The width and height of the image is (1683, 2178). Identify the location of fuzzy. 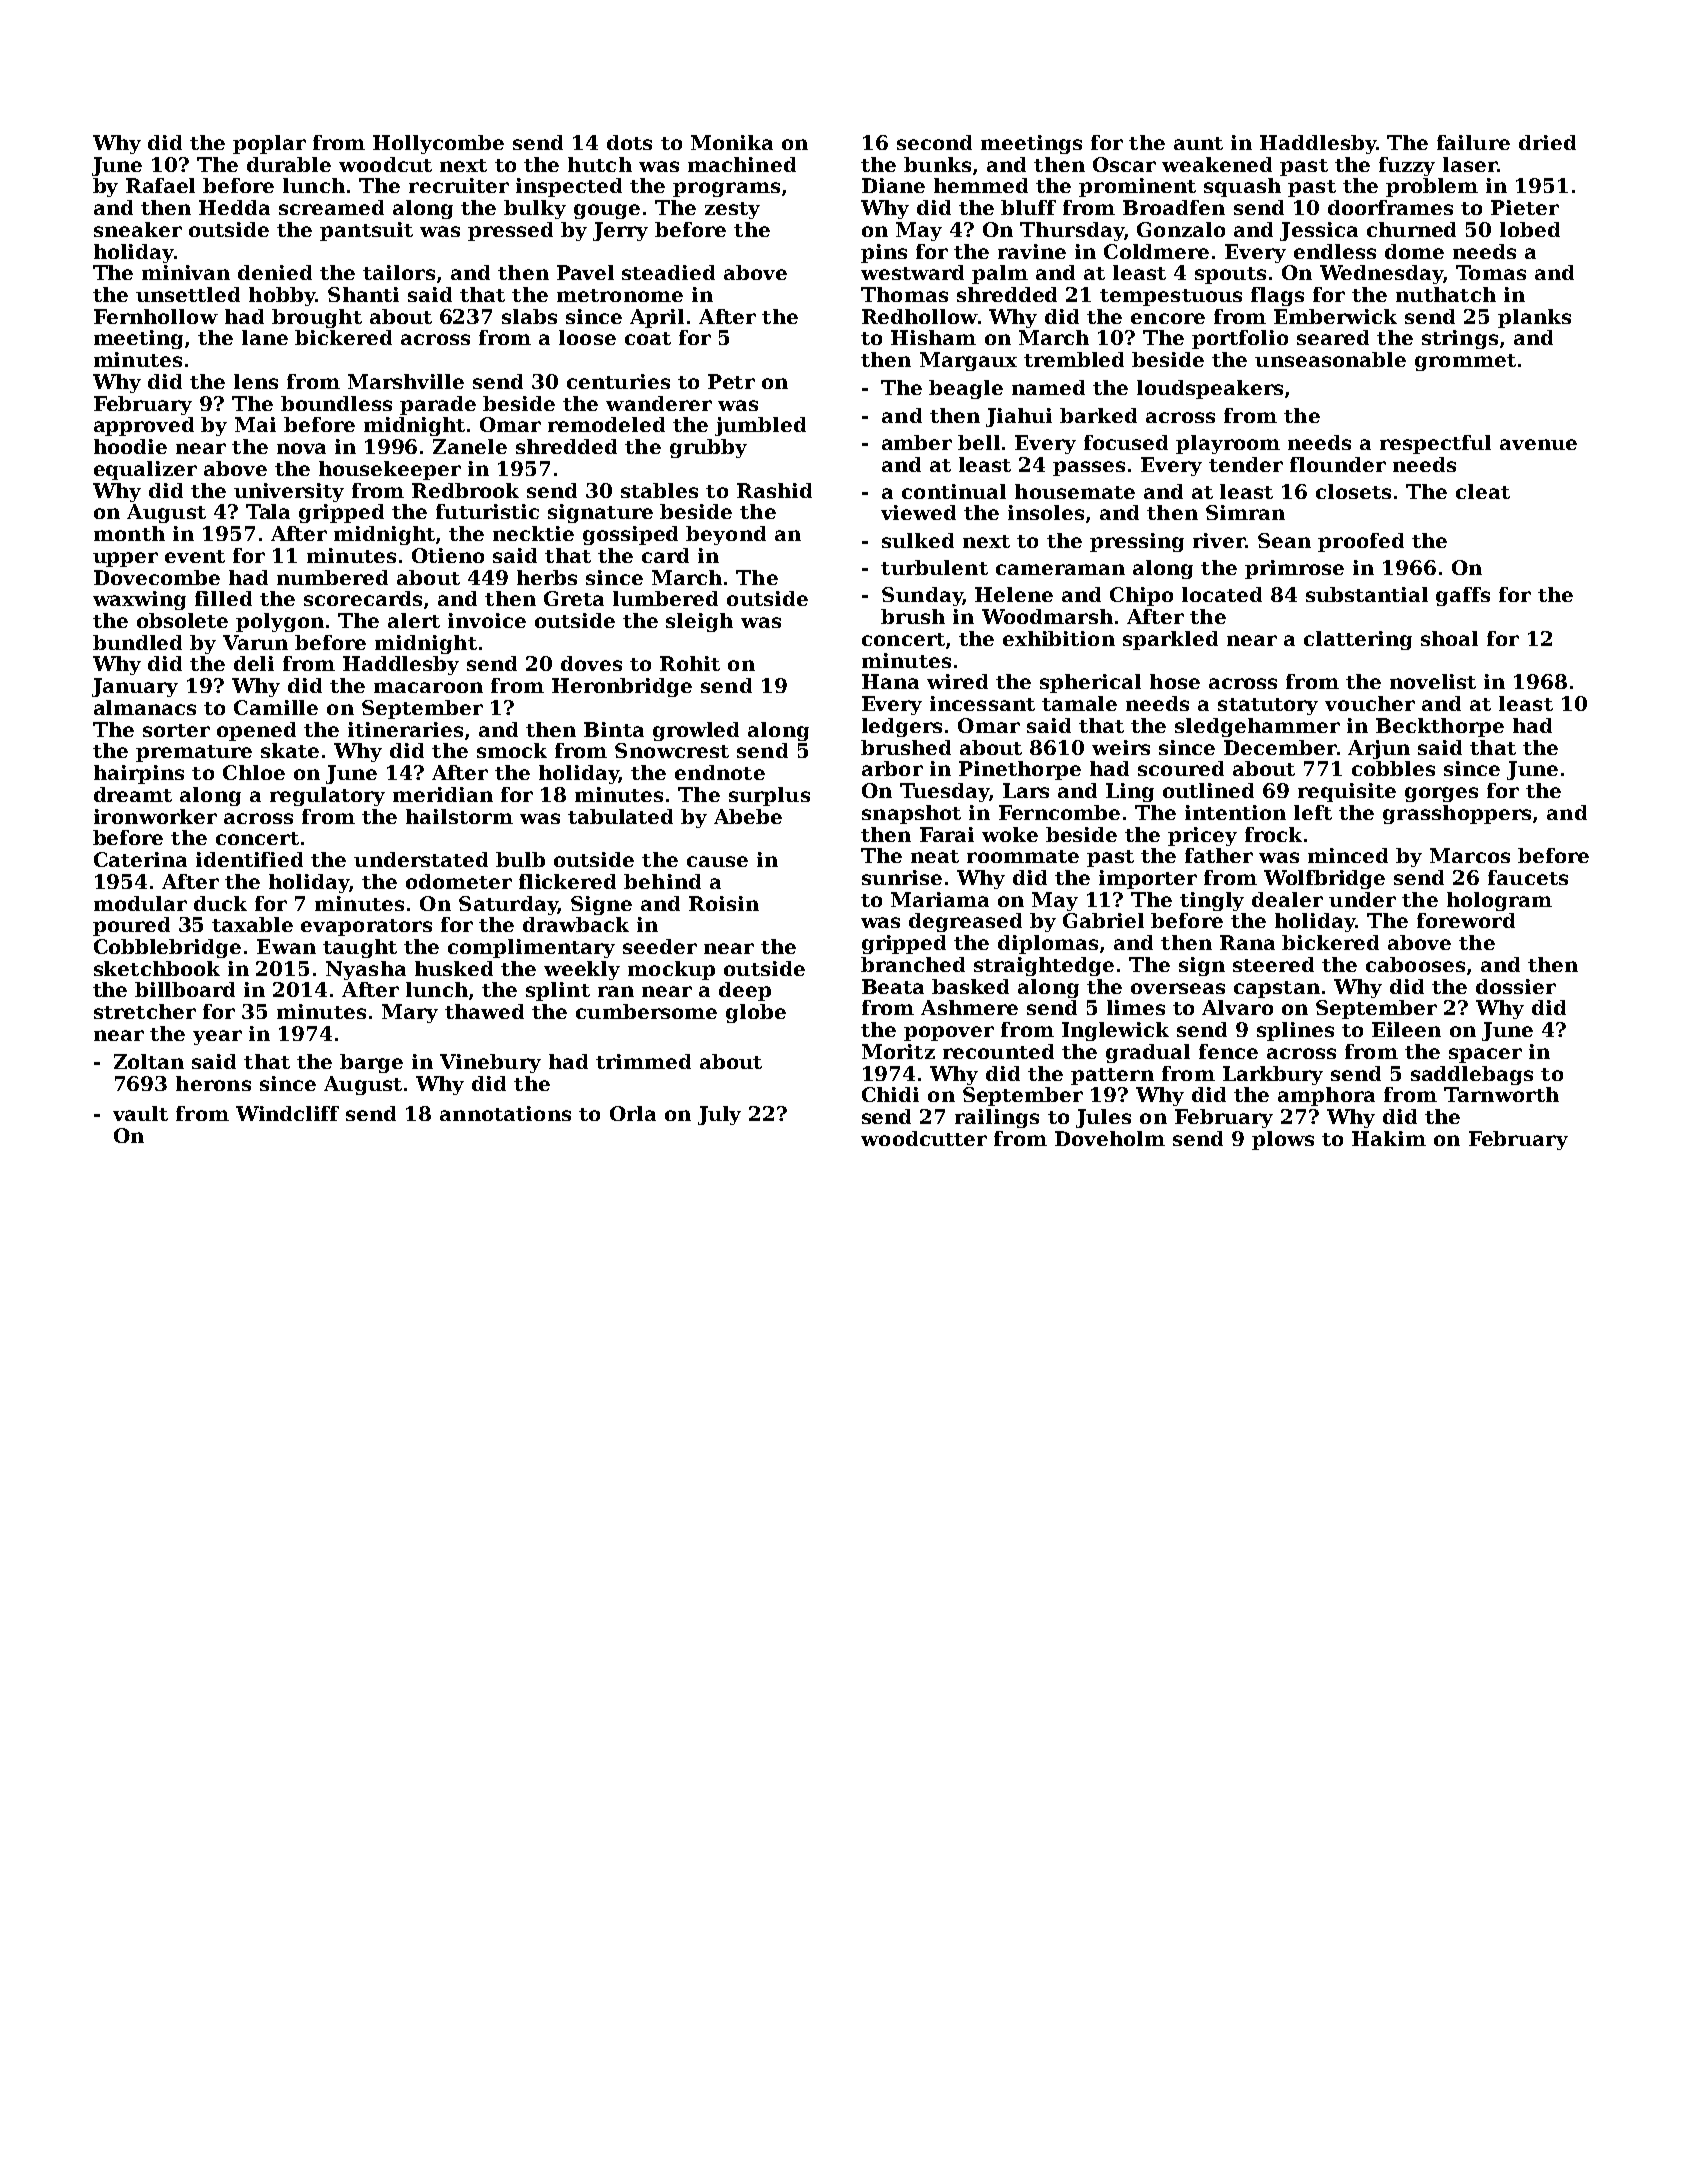
(1407, 166).
